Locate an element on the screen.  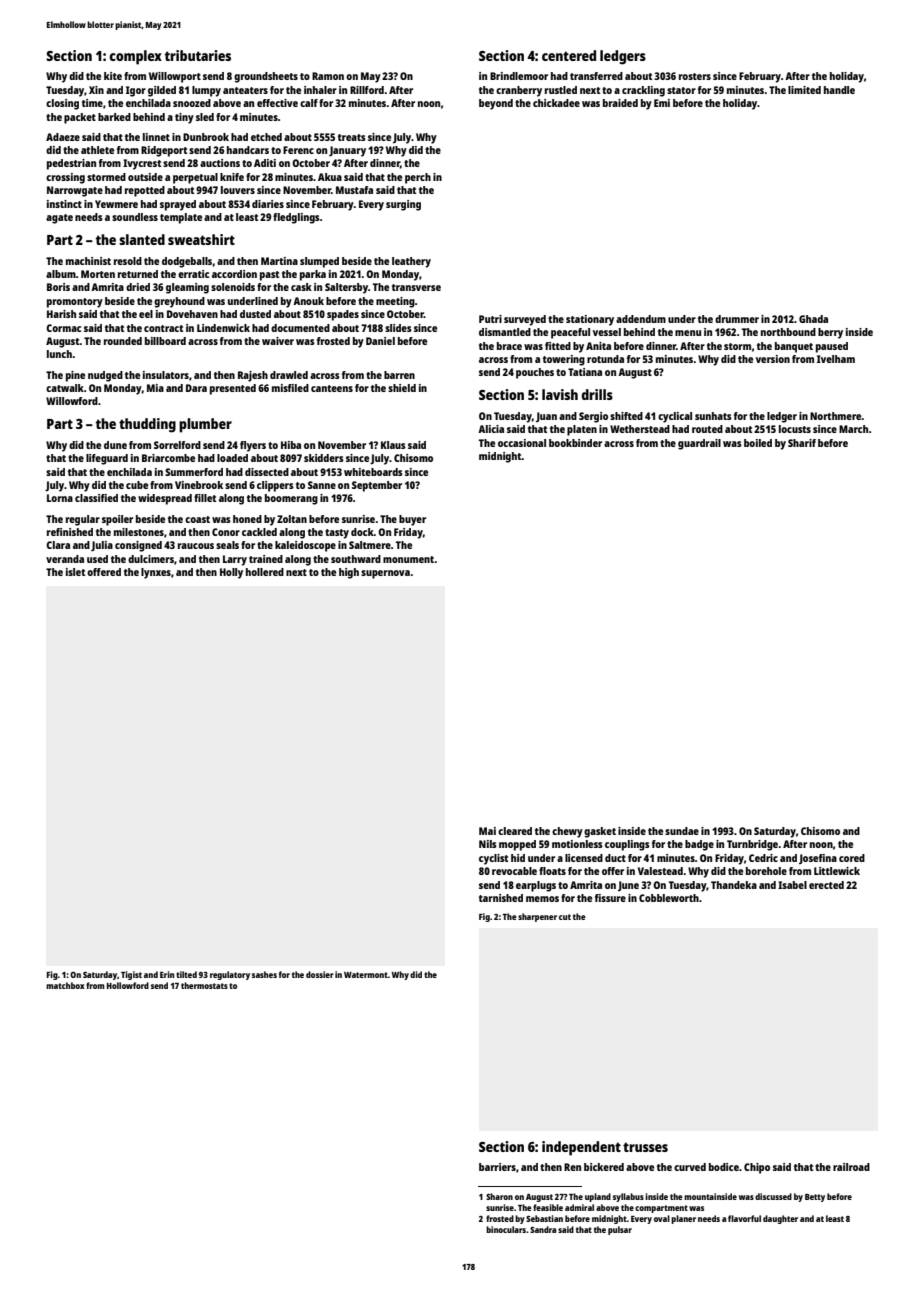
trusses is located at coordinates (645, 1147).
